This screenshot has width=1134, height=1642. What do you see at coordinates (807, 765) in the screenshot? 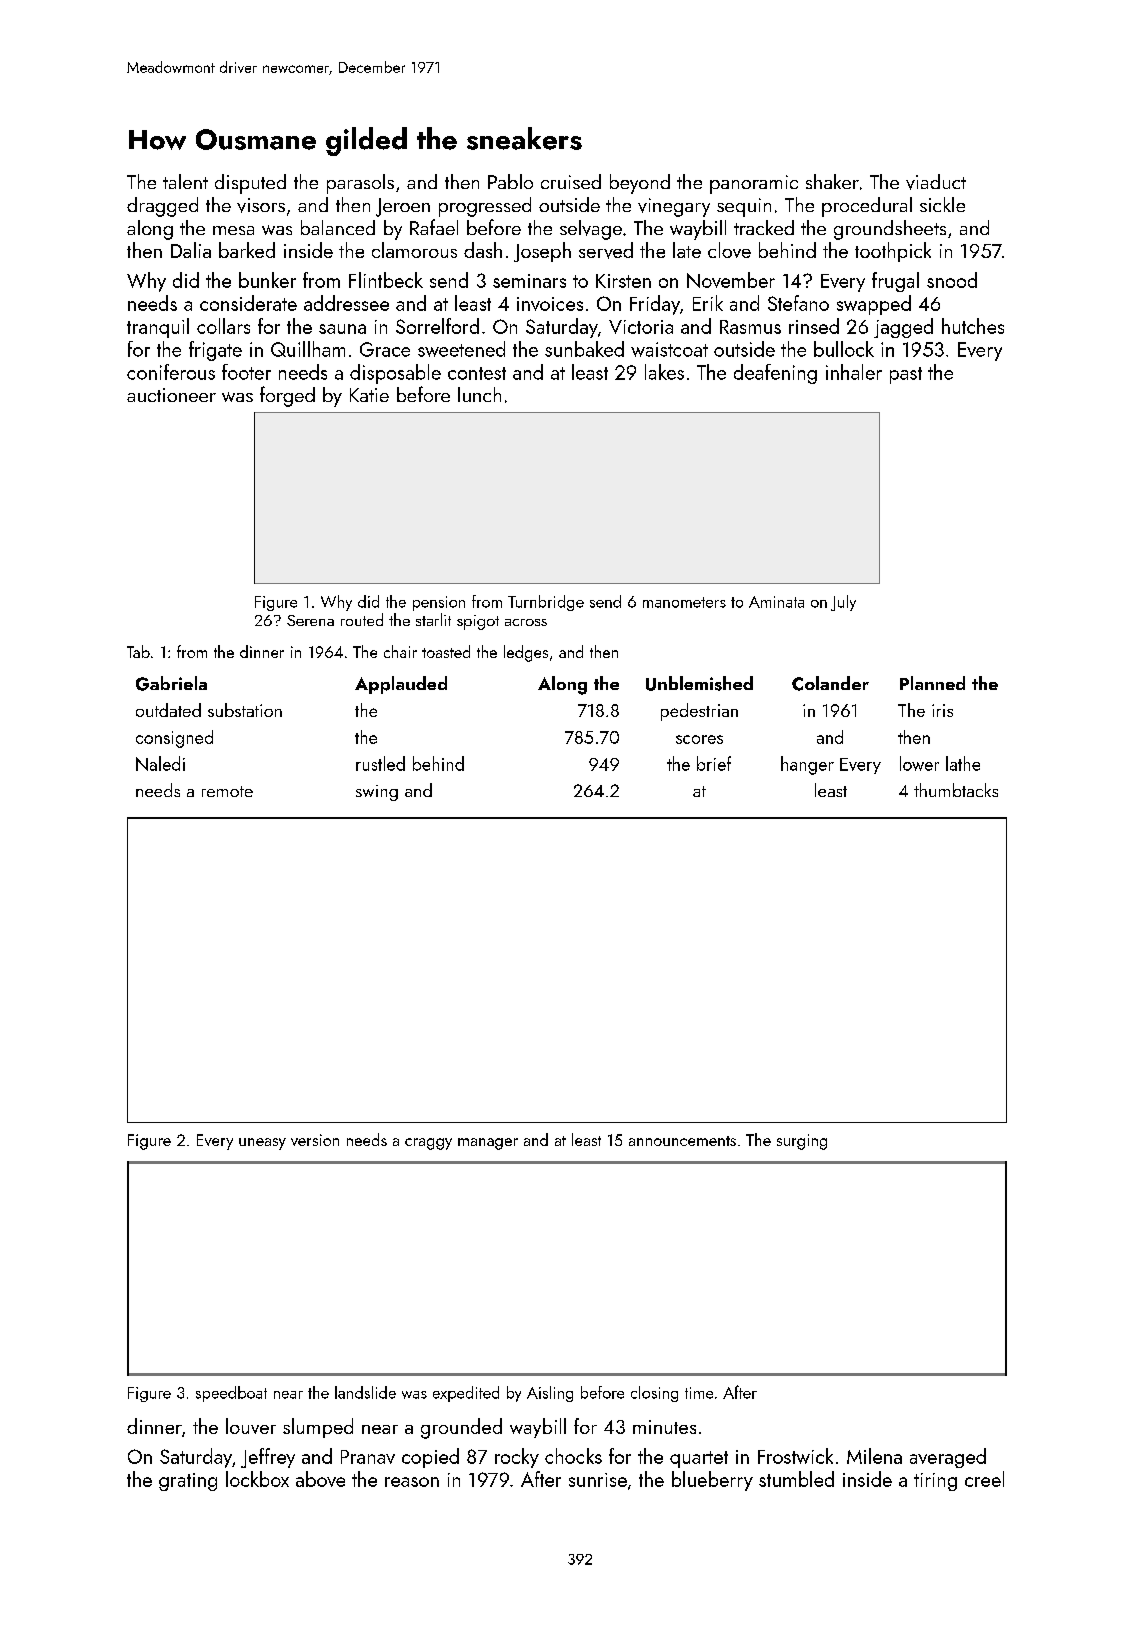
I see `hanger` at bounding box center [807, 765].
